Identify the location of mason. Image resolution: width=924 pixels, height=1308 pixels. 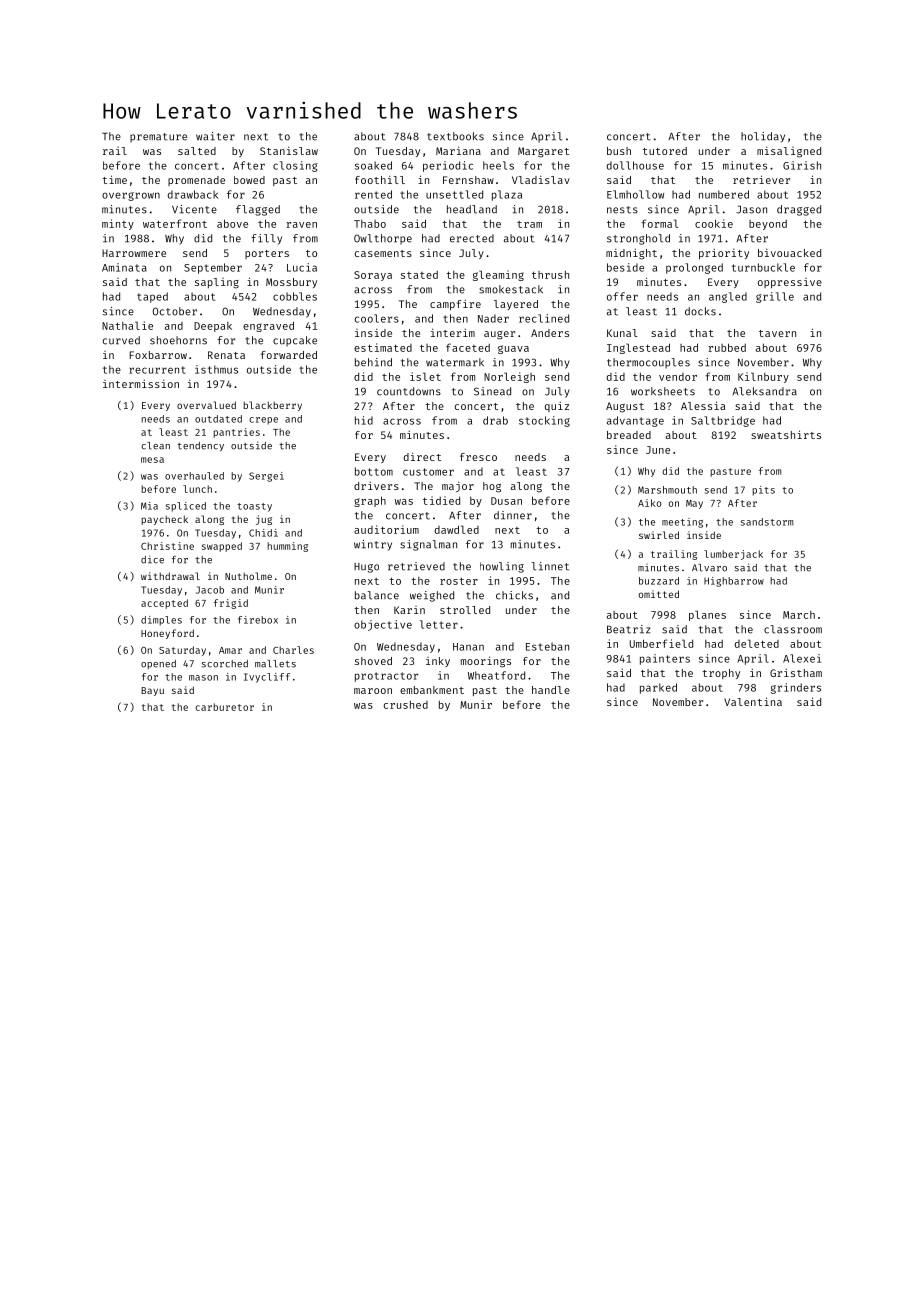
(203, 678).
